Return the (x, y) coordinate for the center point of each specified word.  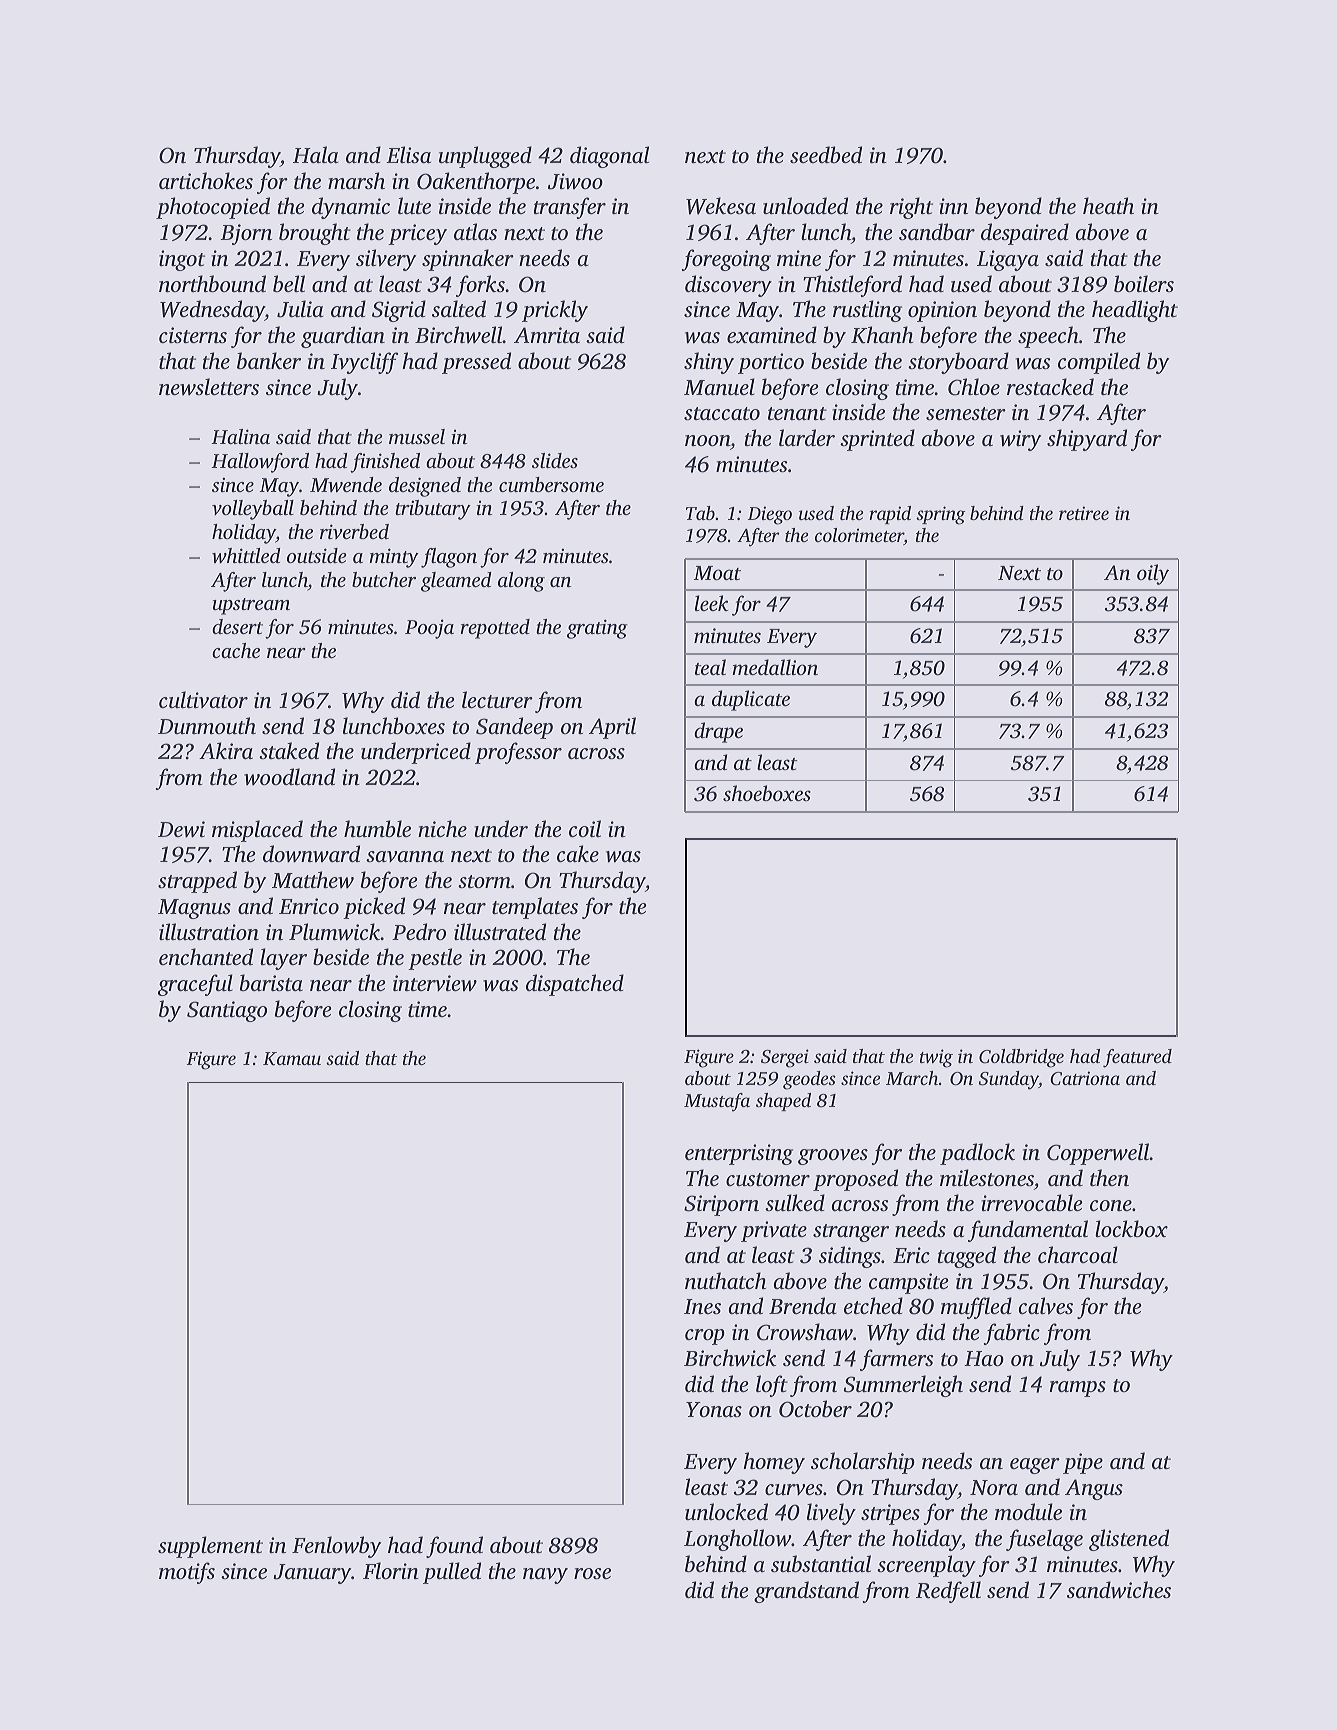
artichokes (206, 180)
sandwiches (1119, 1590)
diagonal (609, 157)
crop (705, 1337)
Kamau (292, 1059)
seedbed (826, 154)
